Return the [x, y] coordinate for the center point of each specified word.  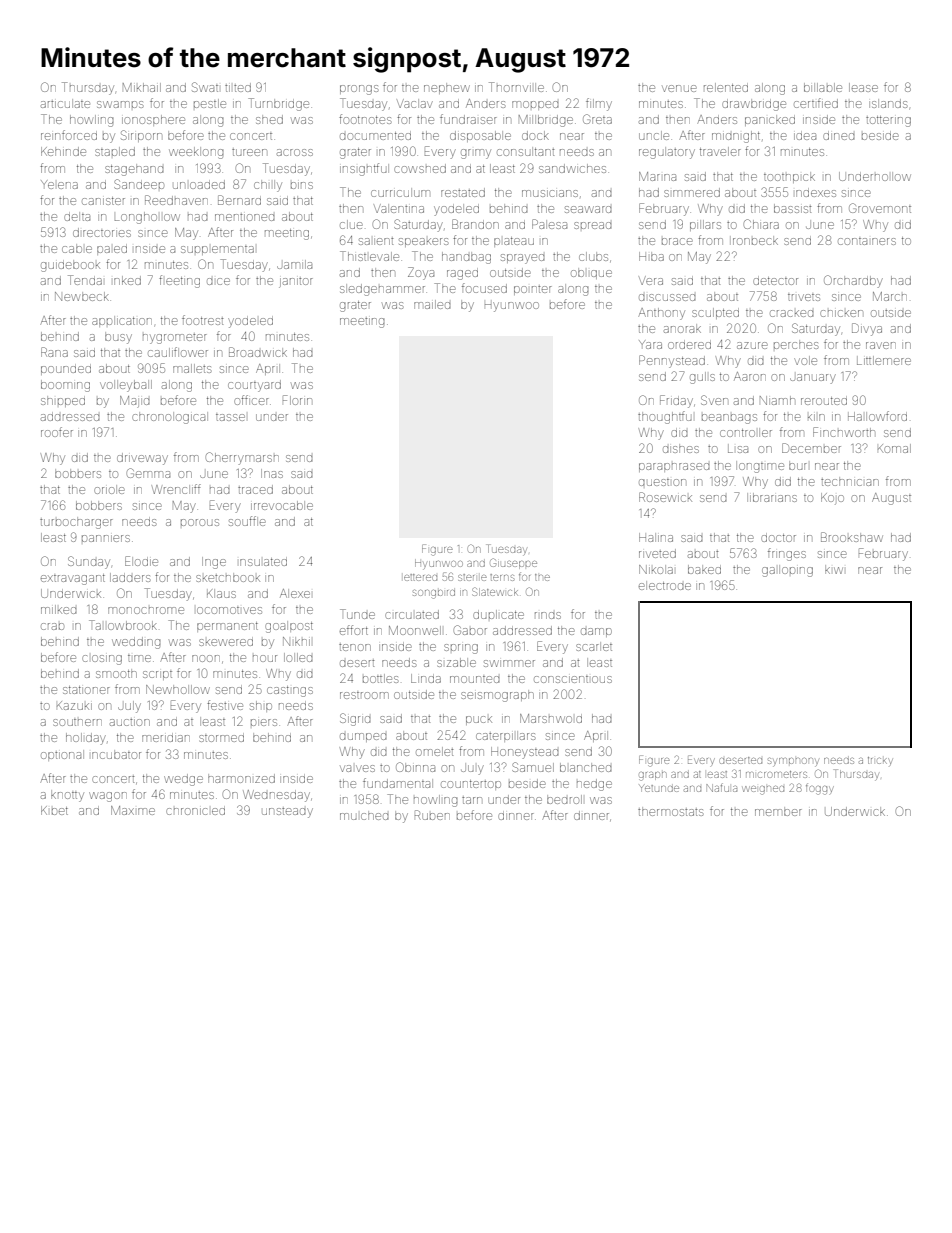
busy [118, 338]
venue [679, 88]
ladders [130, 577]
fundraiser [468, 119]
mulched [364, 815]
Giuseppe [513, 563]
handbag [466, 258]
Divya [867, 329]
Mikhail [142, 87]
